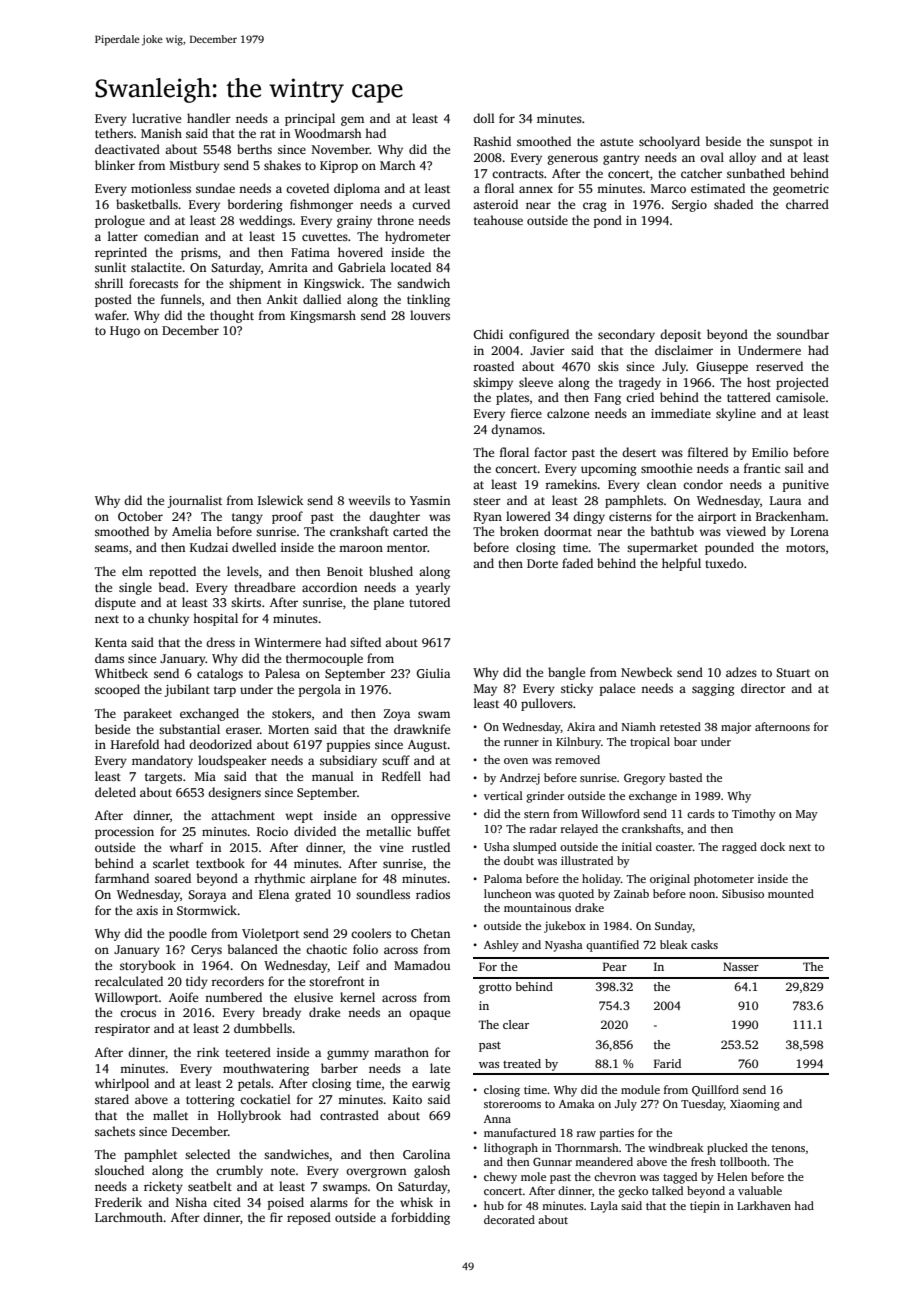 The image size is (924, 1308). Describe the element at coordinates (391, 571) in the screenshot. I see `blushed` at that location.
